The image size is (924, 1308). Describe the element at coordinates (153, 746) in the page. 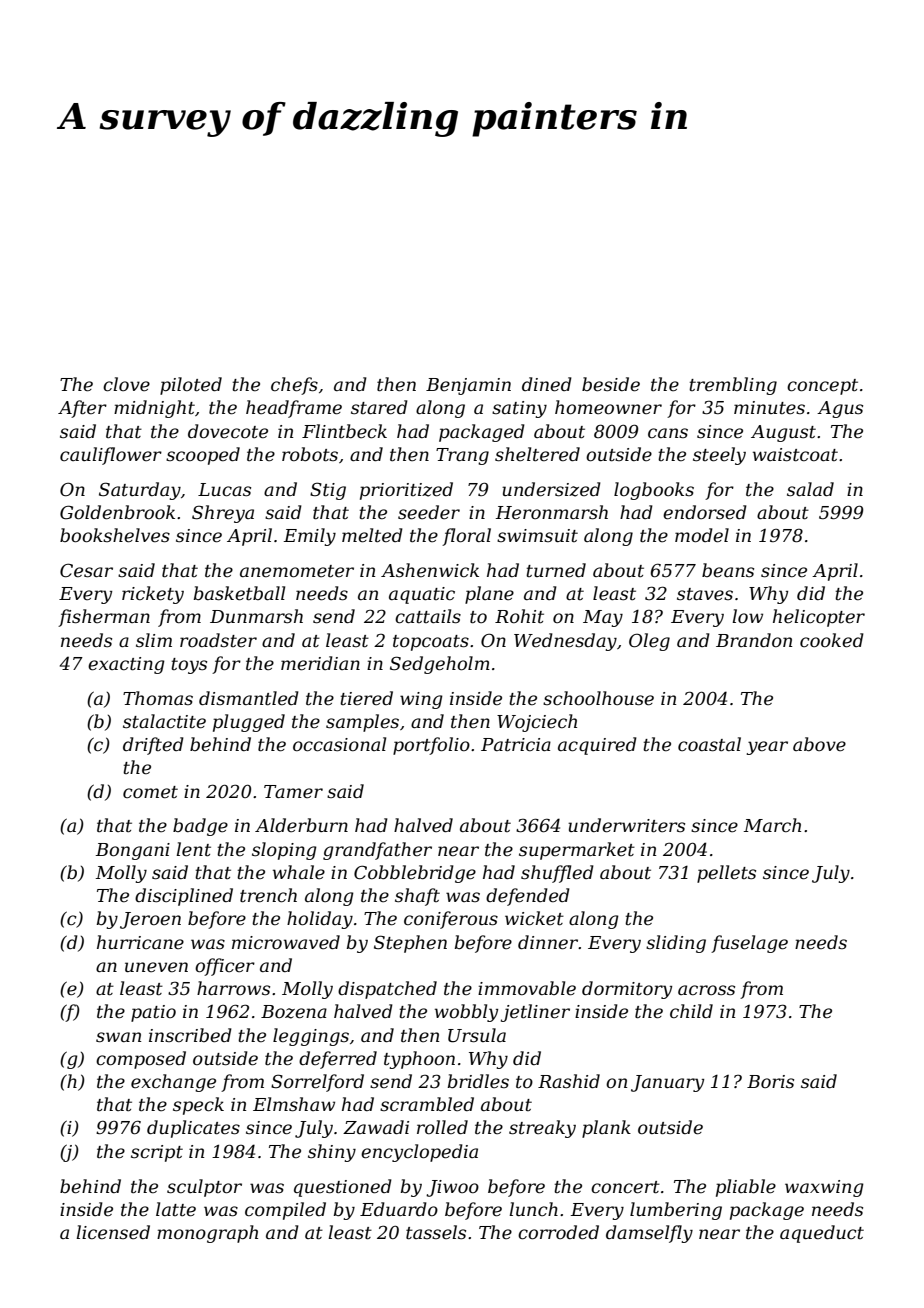

I see `drifted` at that location.
